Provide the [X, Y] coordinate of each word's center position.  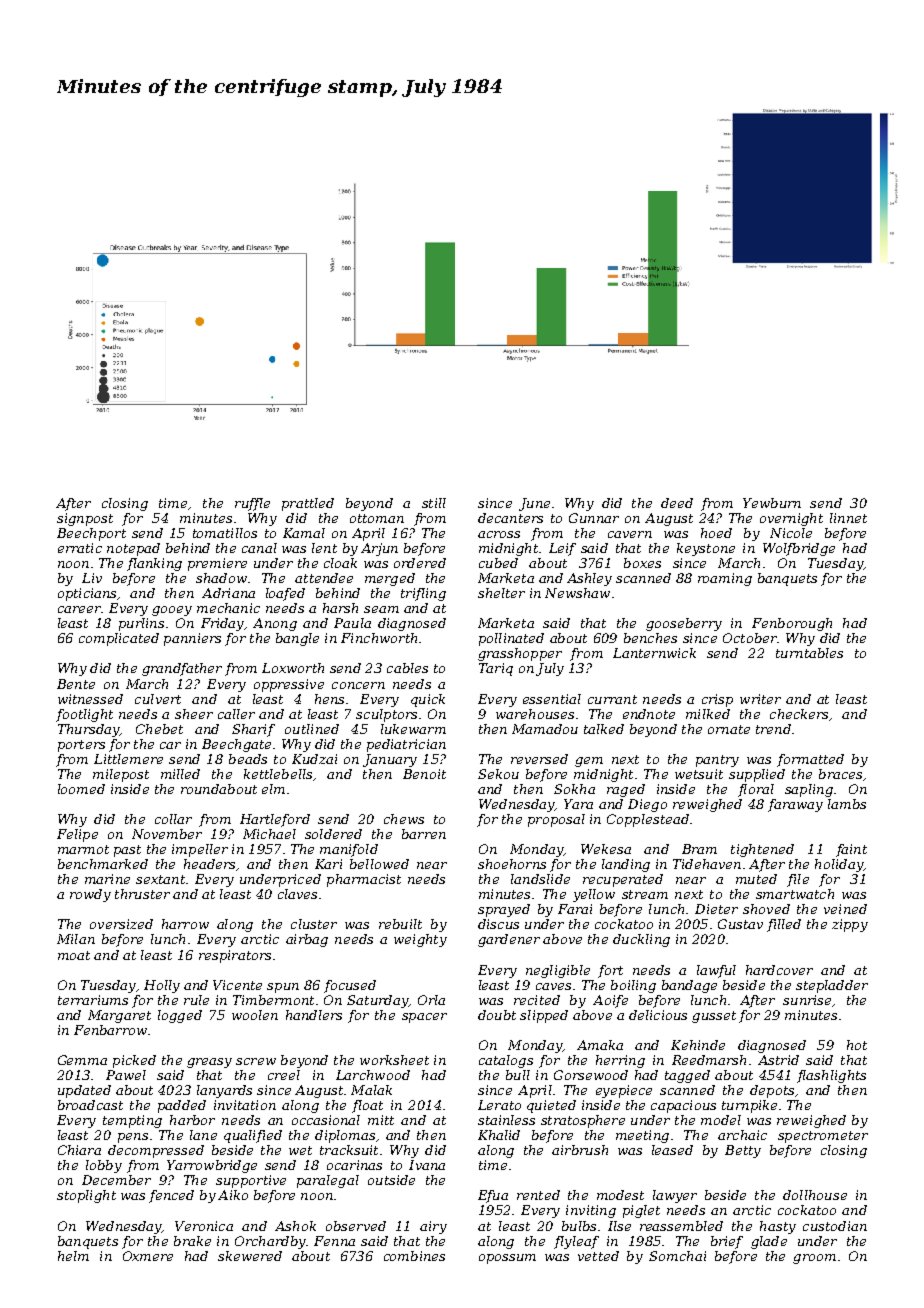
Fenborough [792, 624]
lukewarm [413, 729]
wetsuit [699, 774]
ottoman [377, 518]
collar [173, 819]
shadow [221, 578]
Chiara [79, 1150]
